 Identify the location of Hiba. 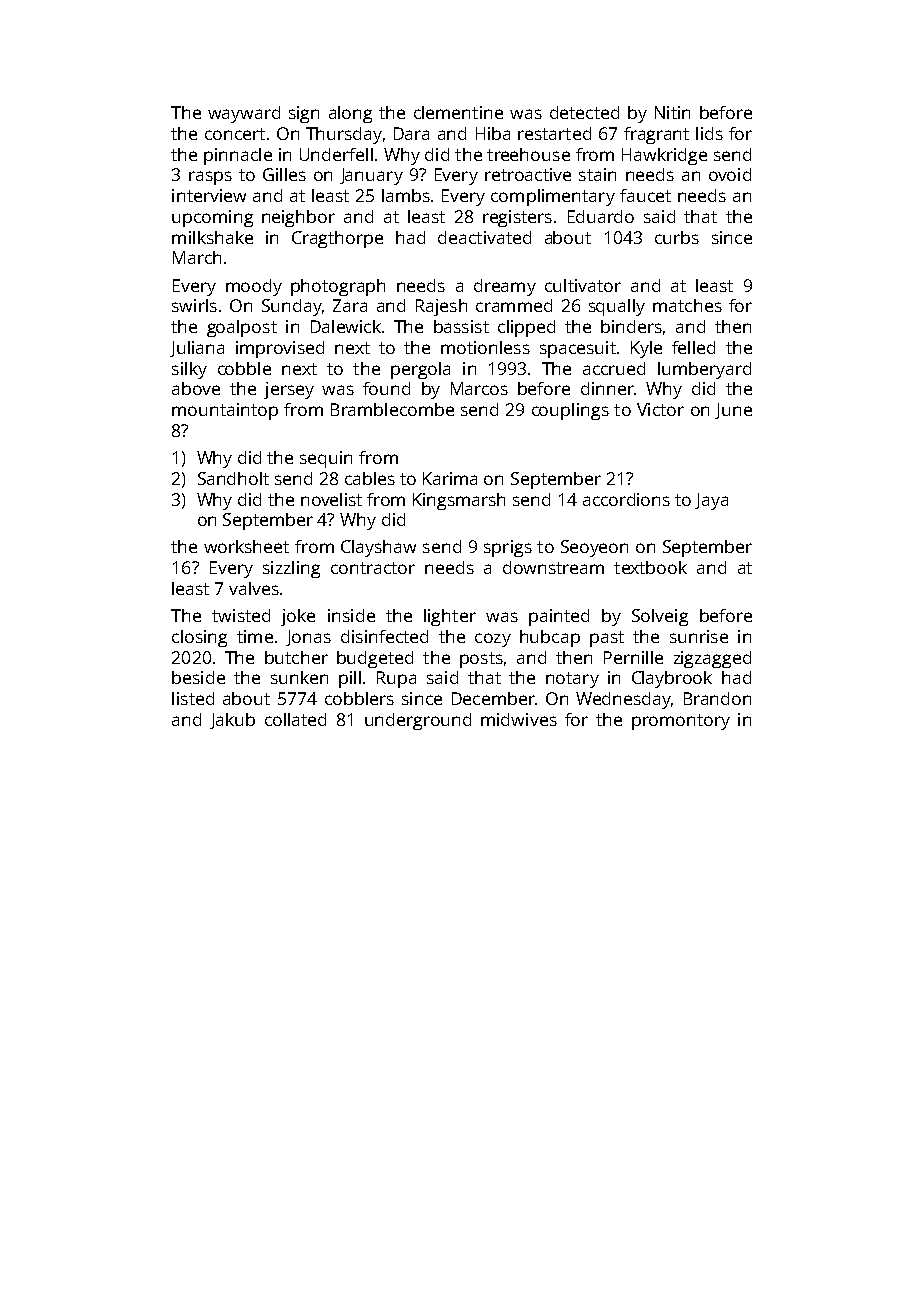
(493, 133).
